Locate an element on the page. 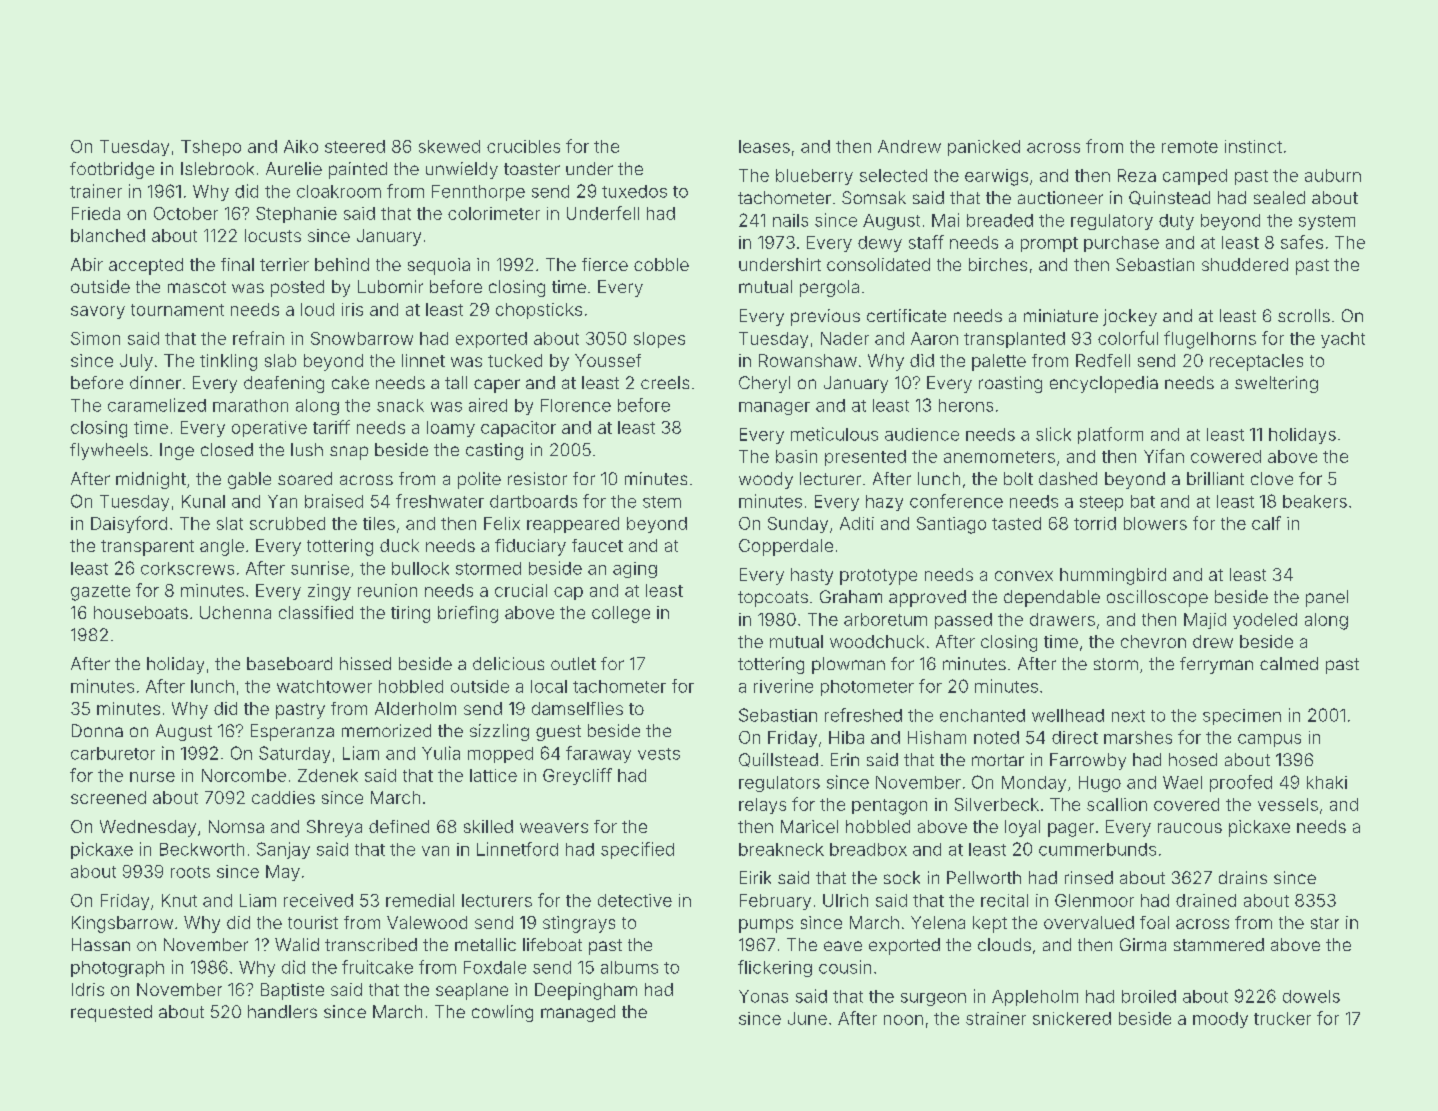 The image size is (1438, 1111). panel is located at coordinates (1327, 598).
